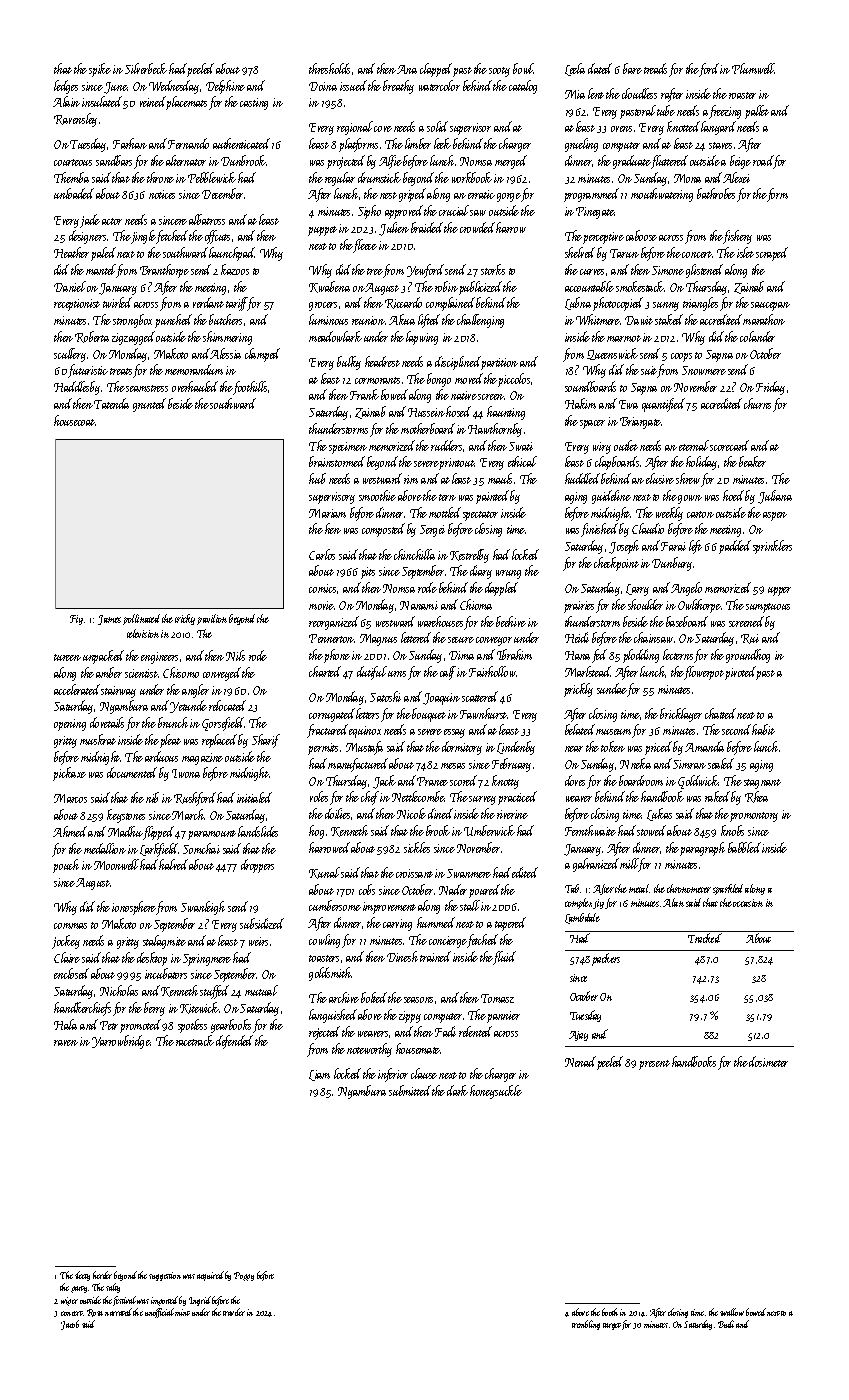 This image has width=849, height=1400. I want to click on challenging, so click(480, 321).
